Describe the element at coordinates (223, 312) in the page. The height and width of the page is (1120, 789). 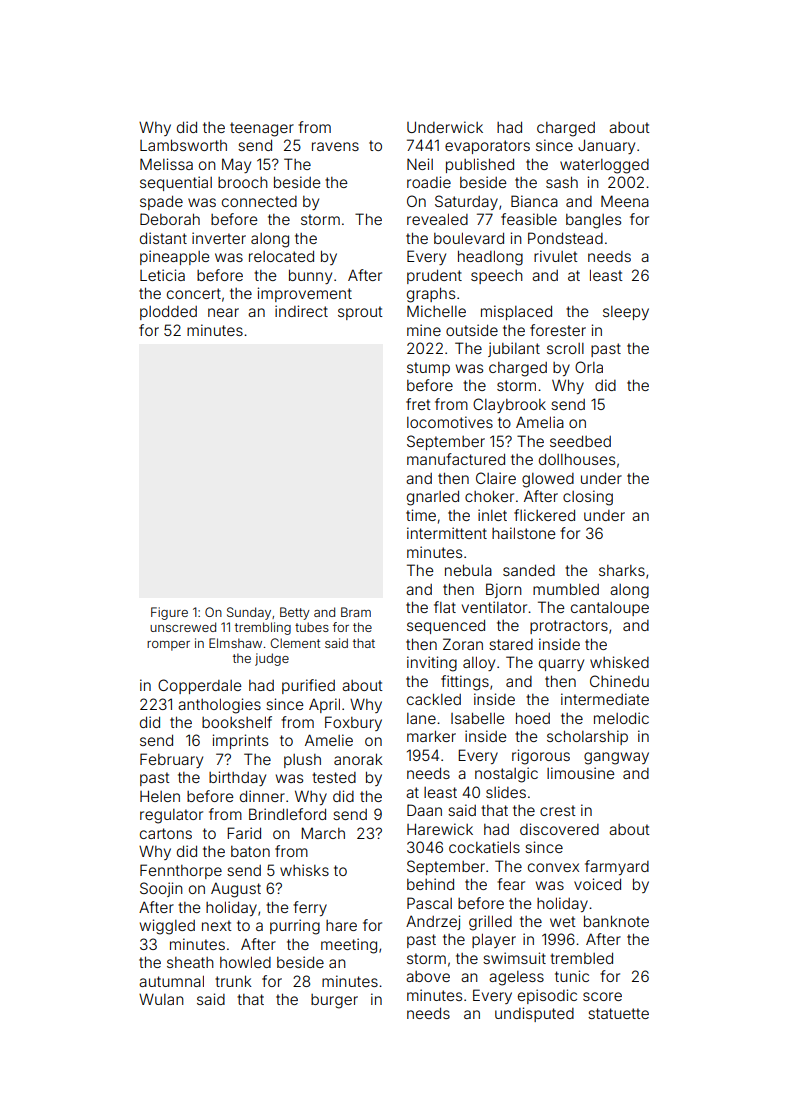
I see `near` at that location.
